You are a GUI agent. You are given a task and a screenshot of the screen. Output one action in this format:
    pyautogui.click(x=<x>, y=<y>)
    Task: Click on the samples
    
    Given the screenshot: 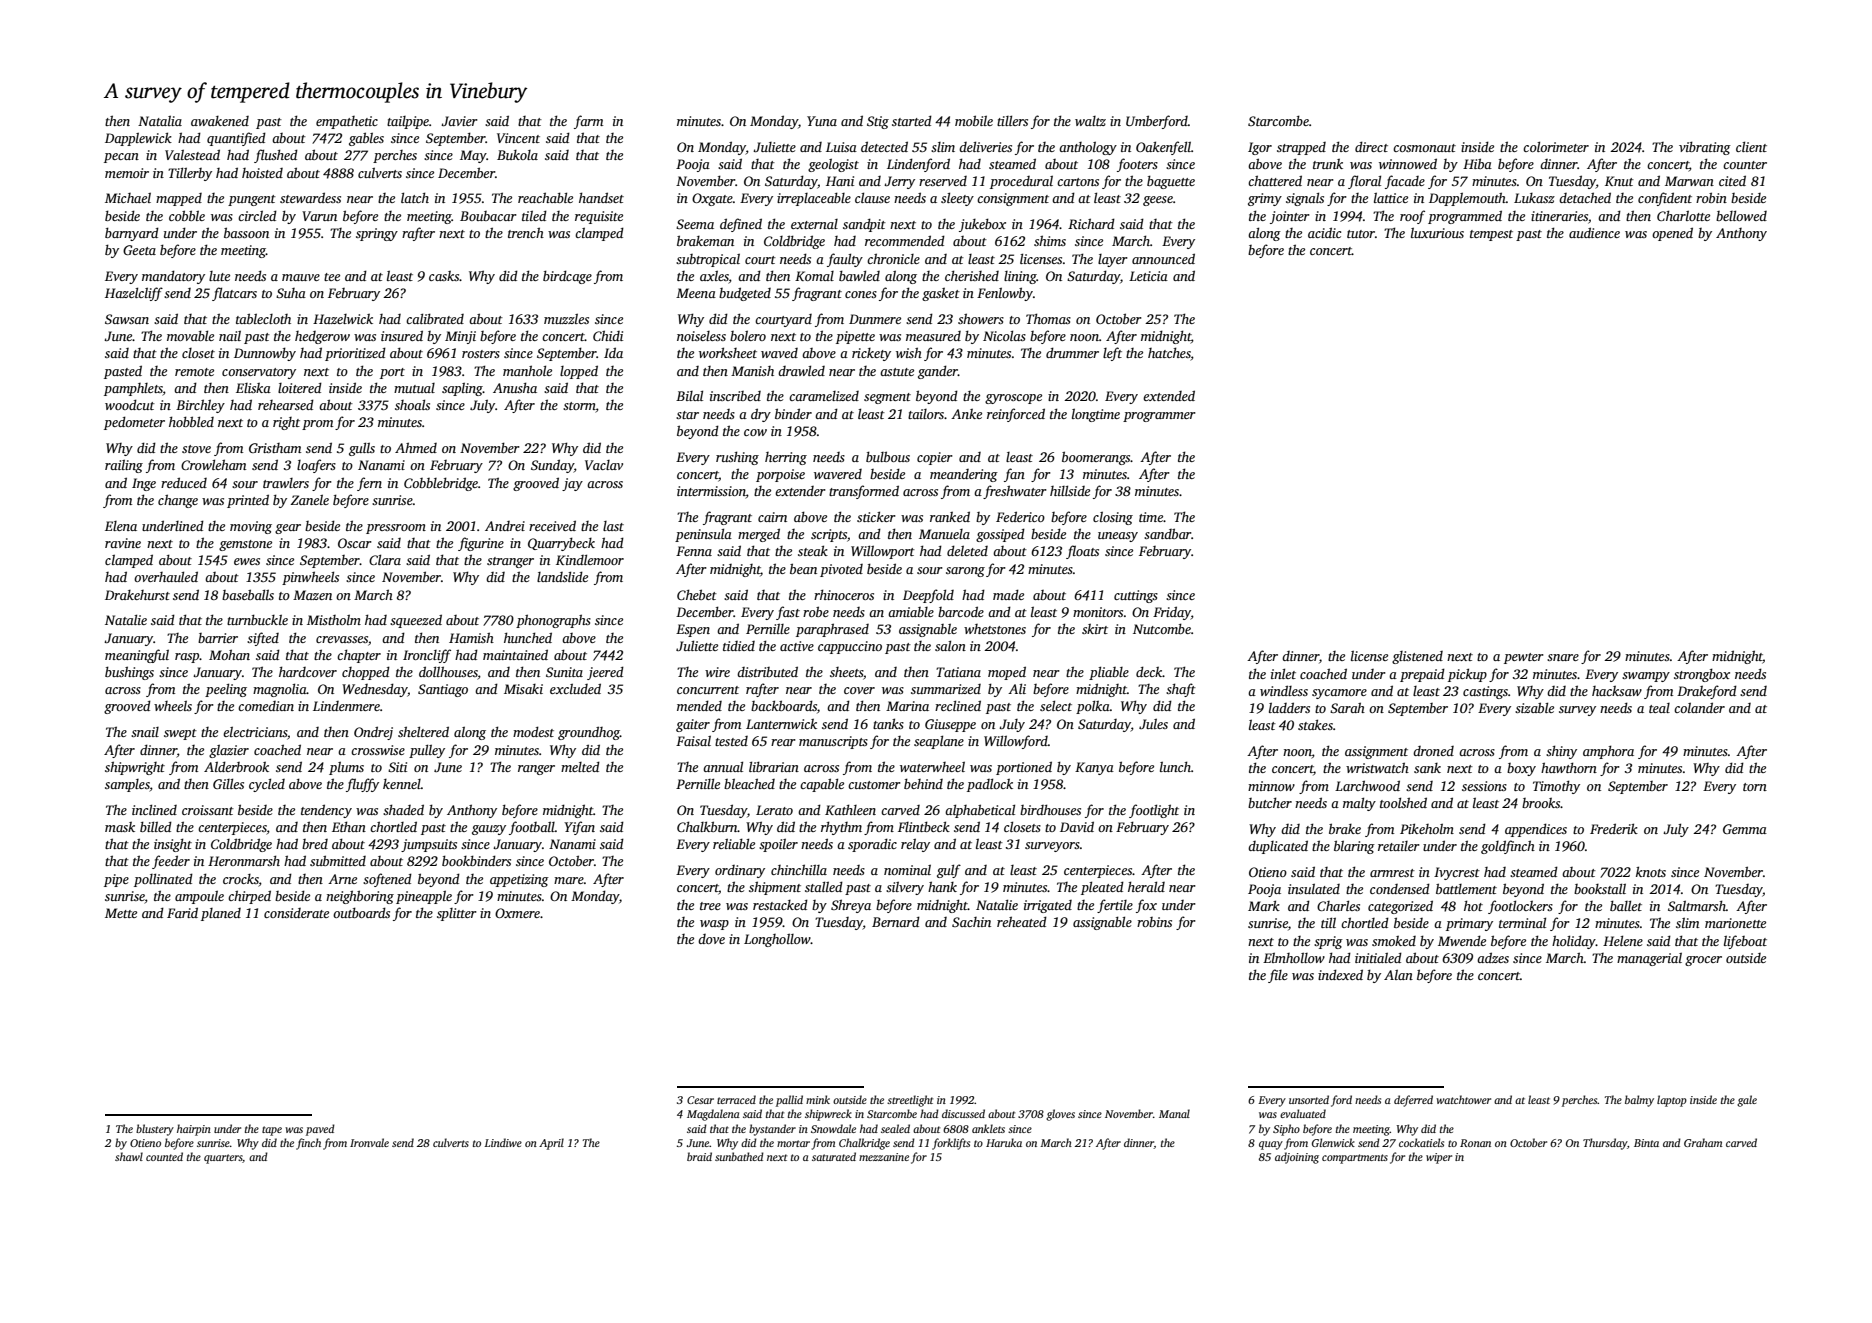 What is the action you would take?
    pyautogui.click(x=127, y=785)
